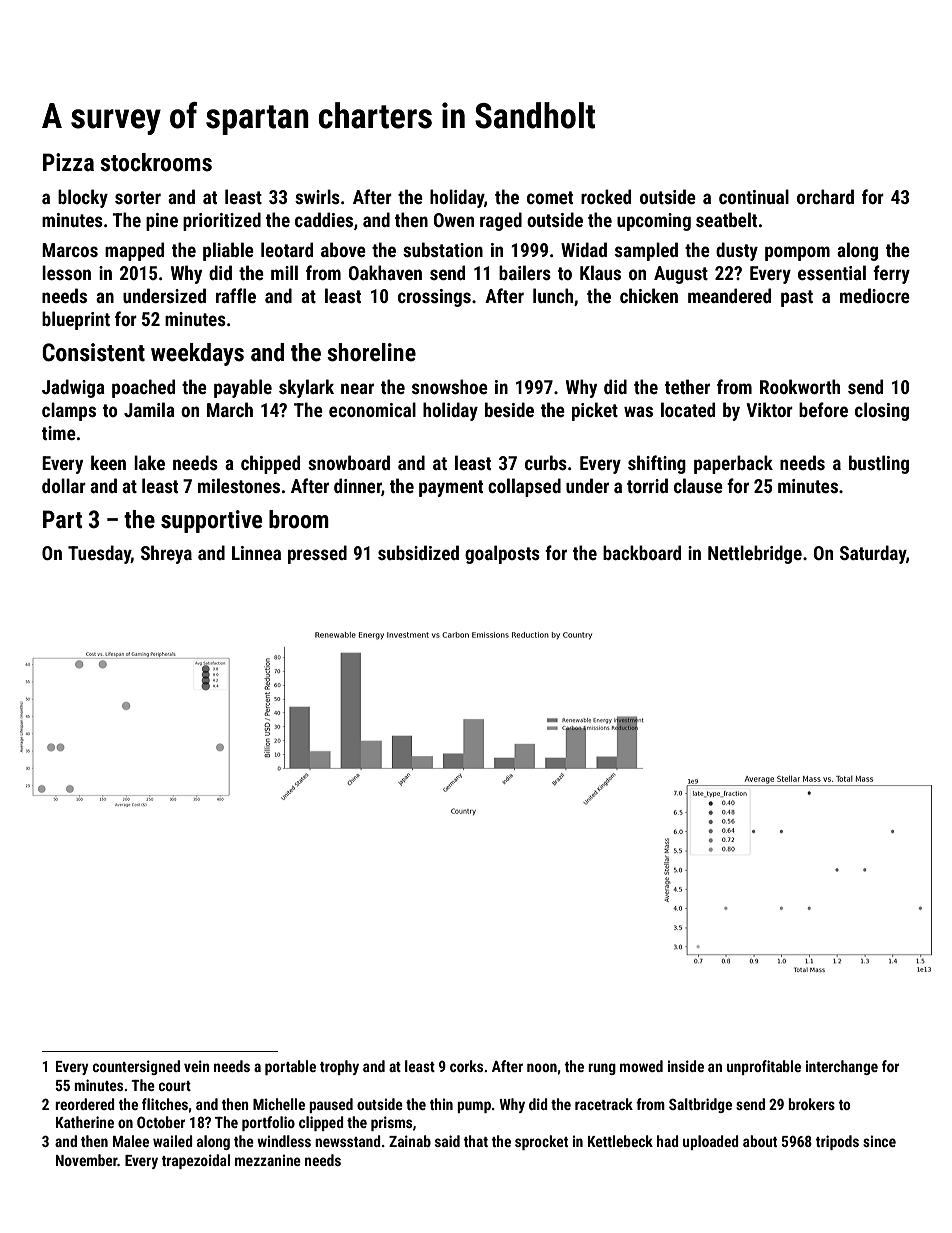  Describe the element at coordinates (879, 464) in the screenshot. I see `bustling` at that location.
